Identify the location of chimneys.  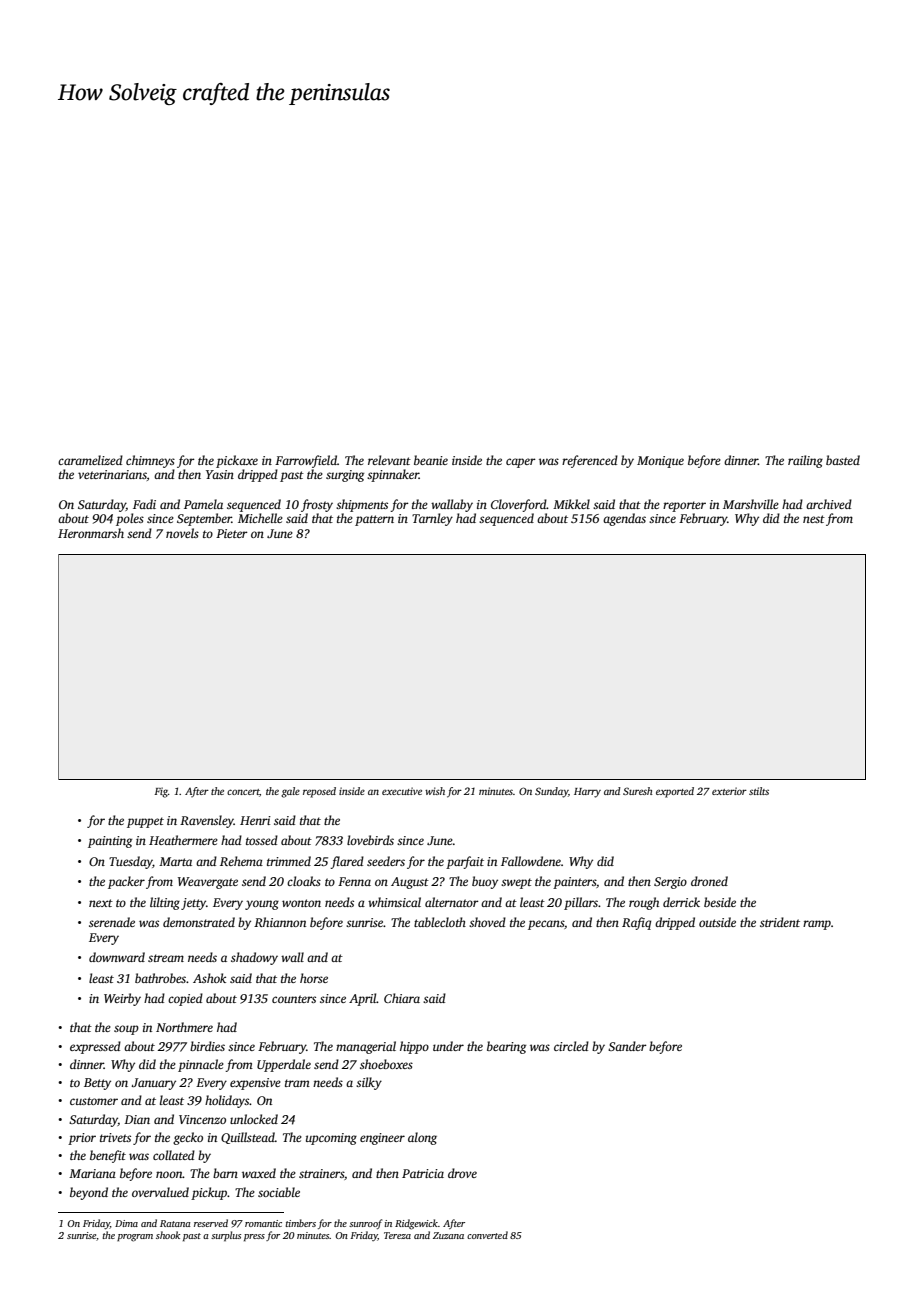
(150, 461).
